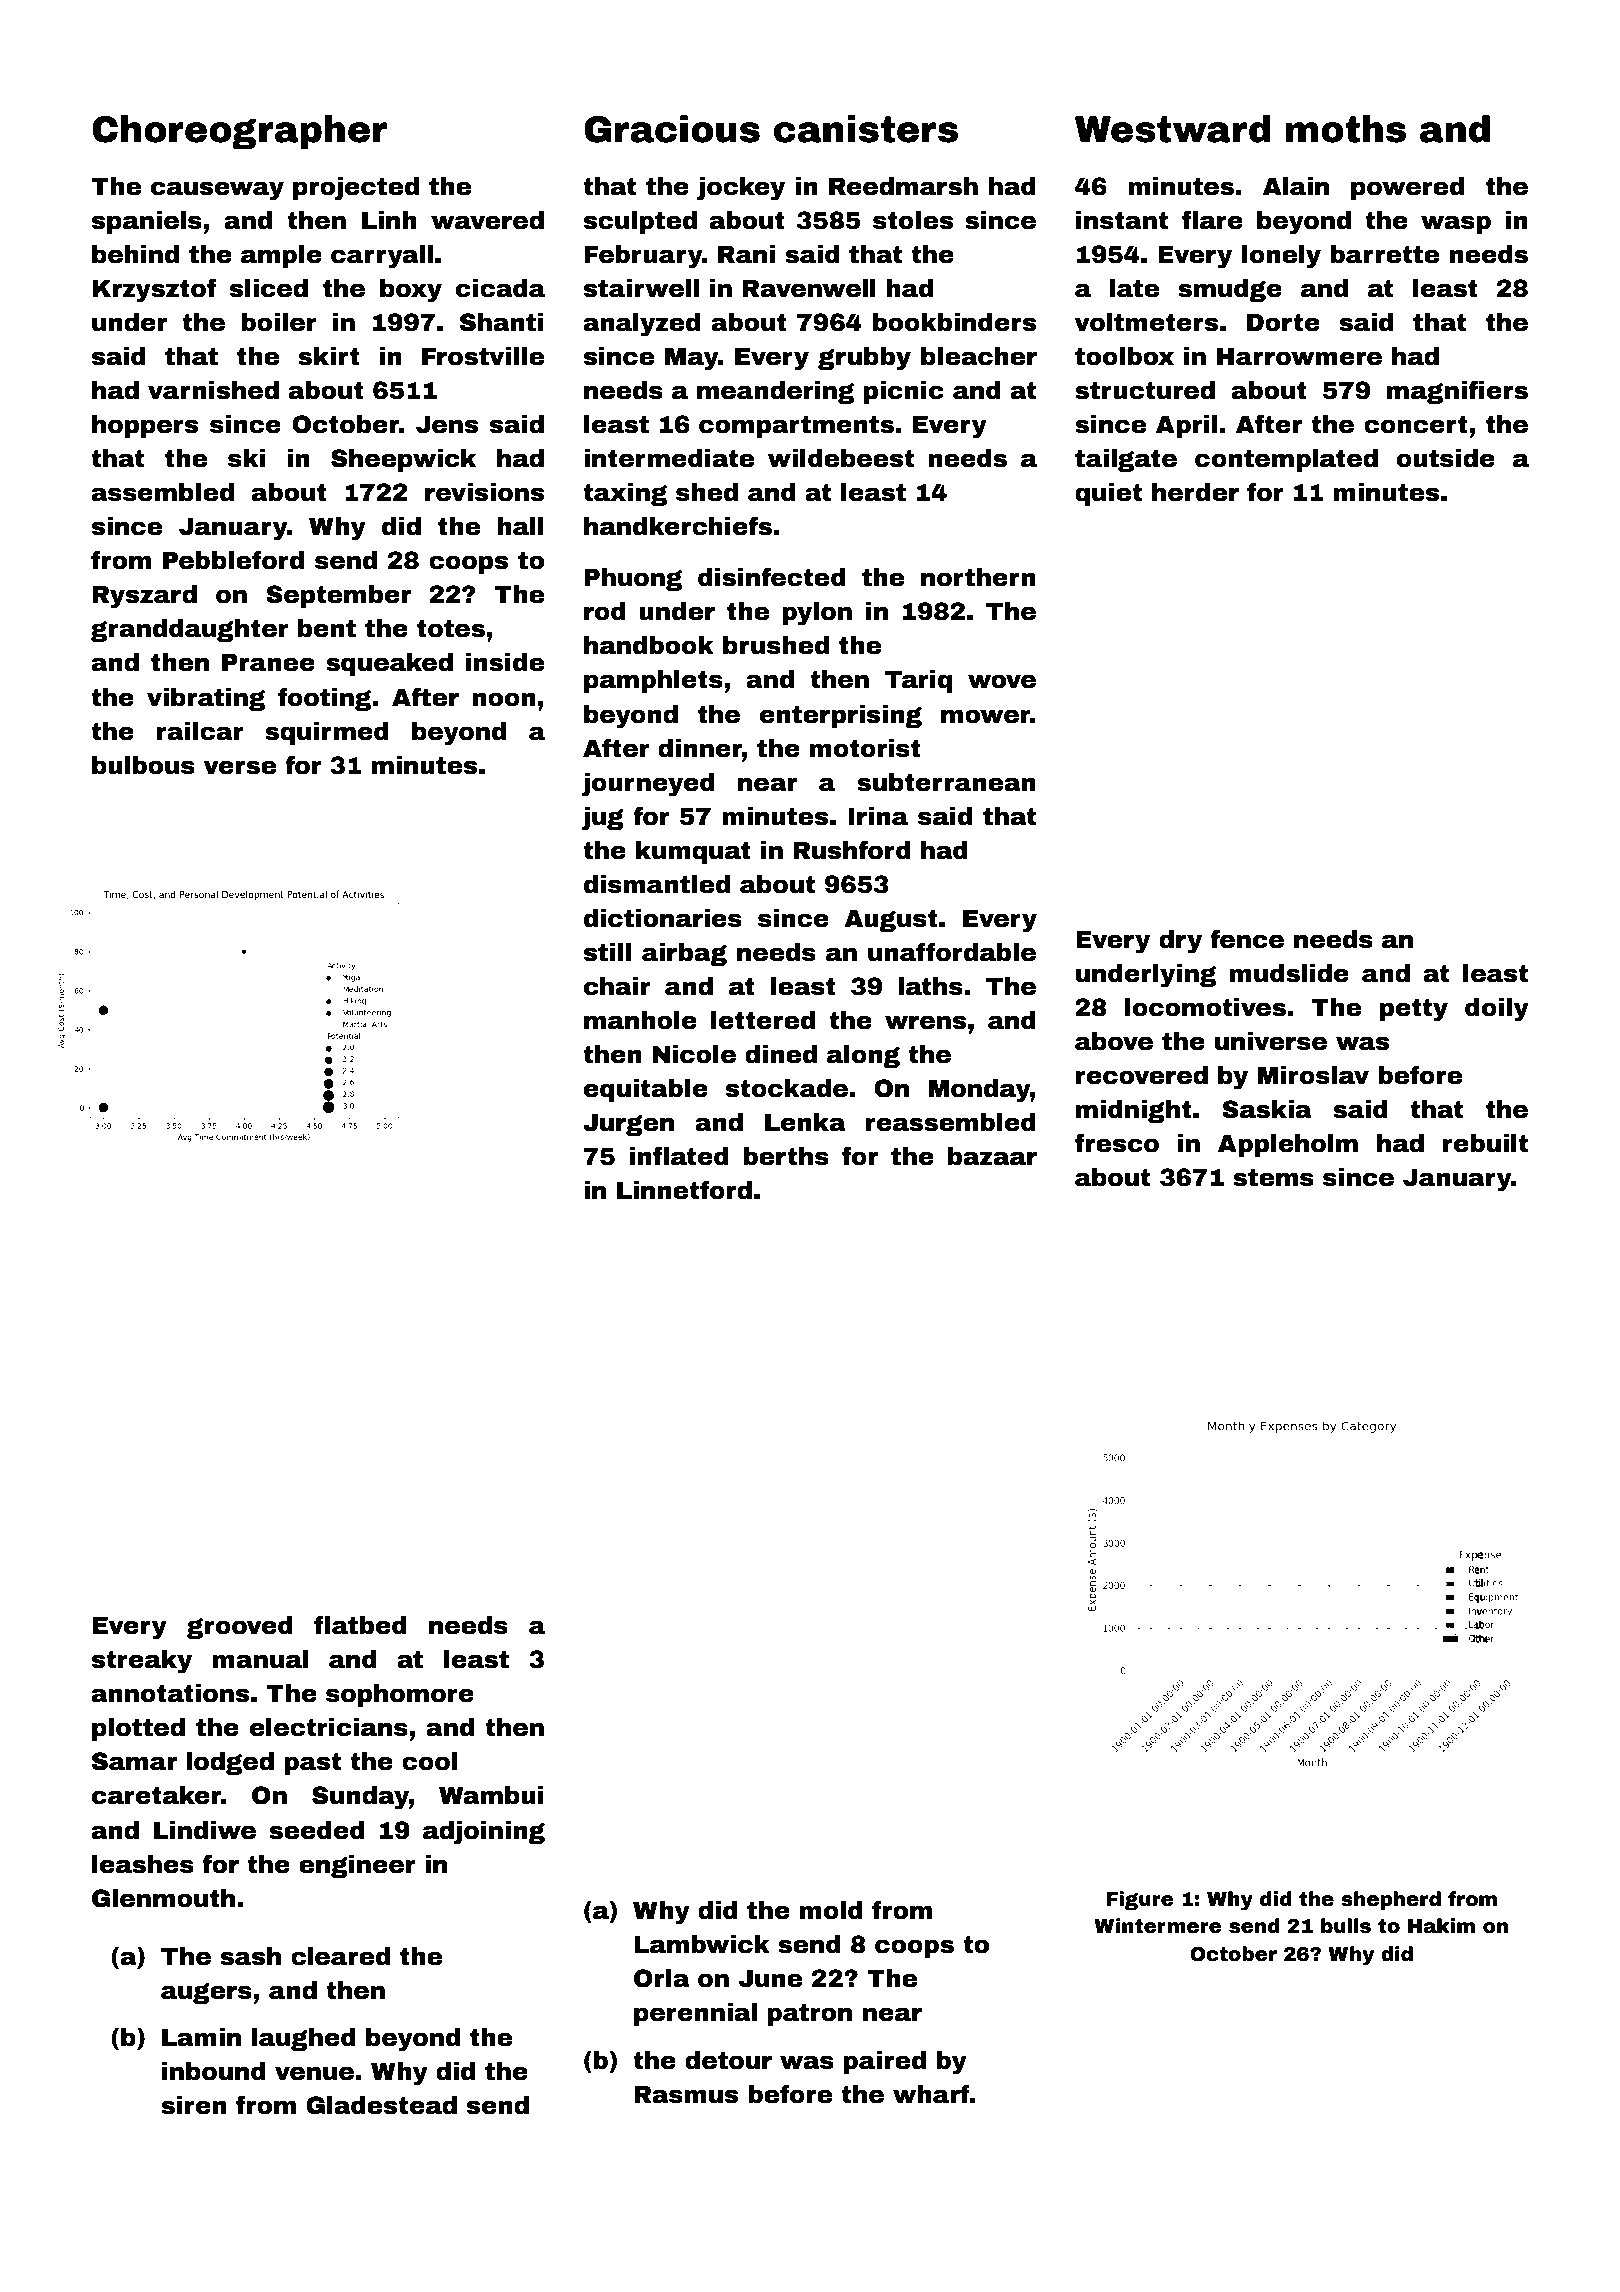 This screenshot has height=2292, width=1620. What do you see at coordinates (954, 322) in the screenshot?
I see `bookbinders` at bounding box center [954, 322].
